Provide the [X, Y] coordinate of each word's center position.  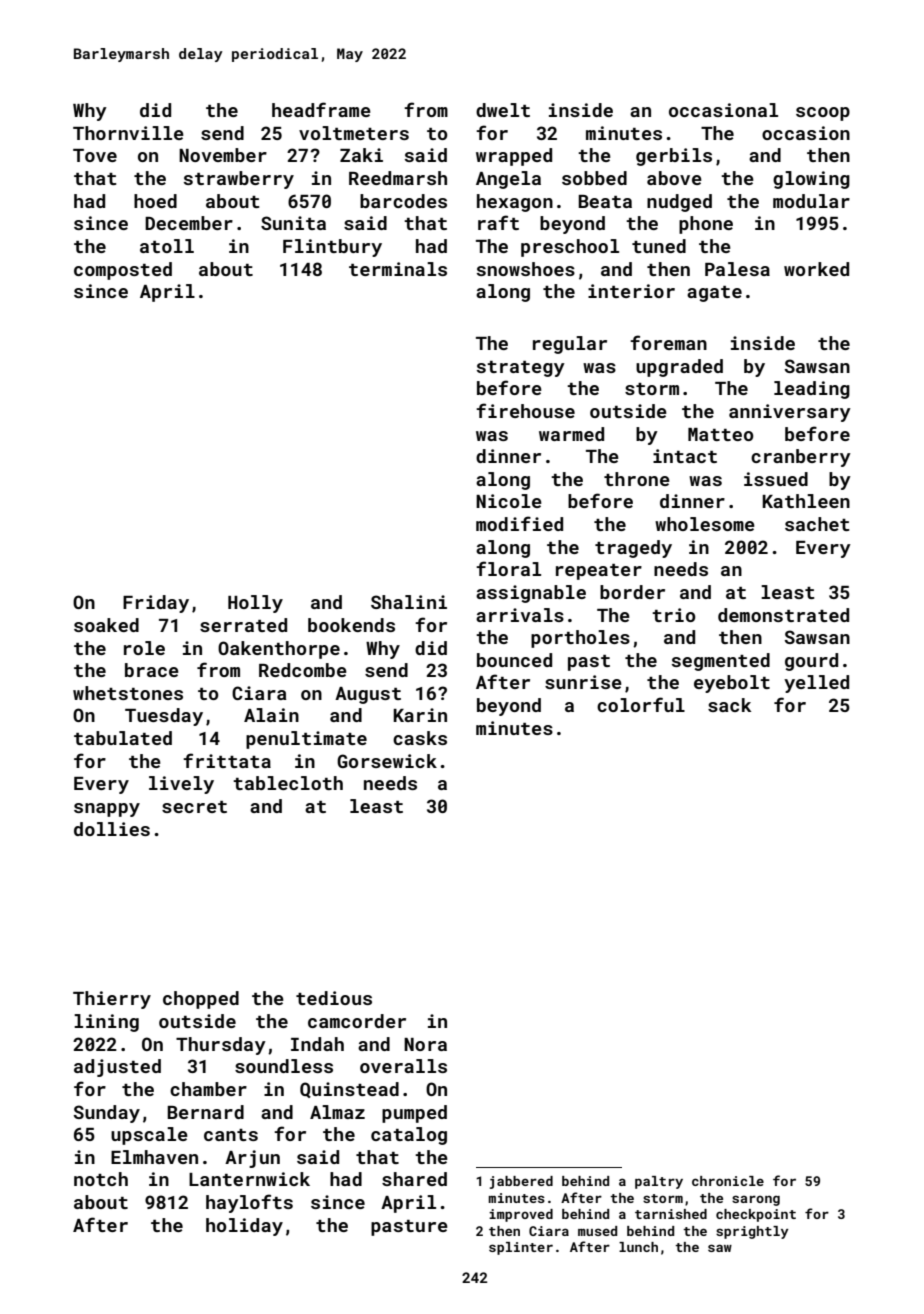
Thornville [128, 133]
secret [194, 807]
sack [729, 705]
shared [414, 1179]
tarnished [671, 1214]
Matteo [720, 434]
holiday [244, 1227]
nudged [679, 203]
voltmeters [354, 133]
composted [123, 271]
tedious [334, 998]
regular [570, 345]
